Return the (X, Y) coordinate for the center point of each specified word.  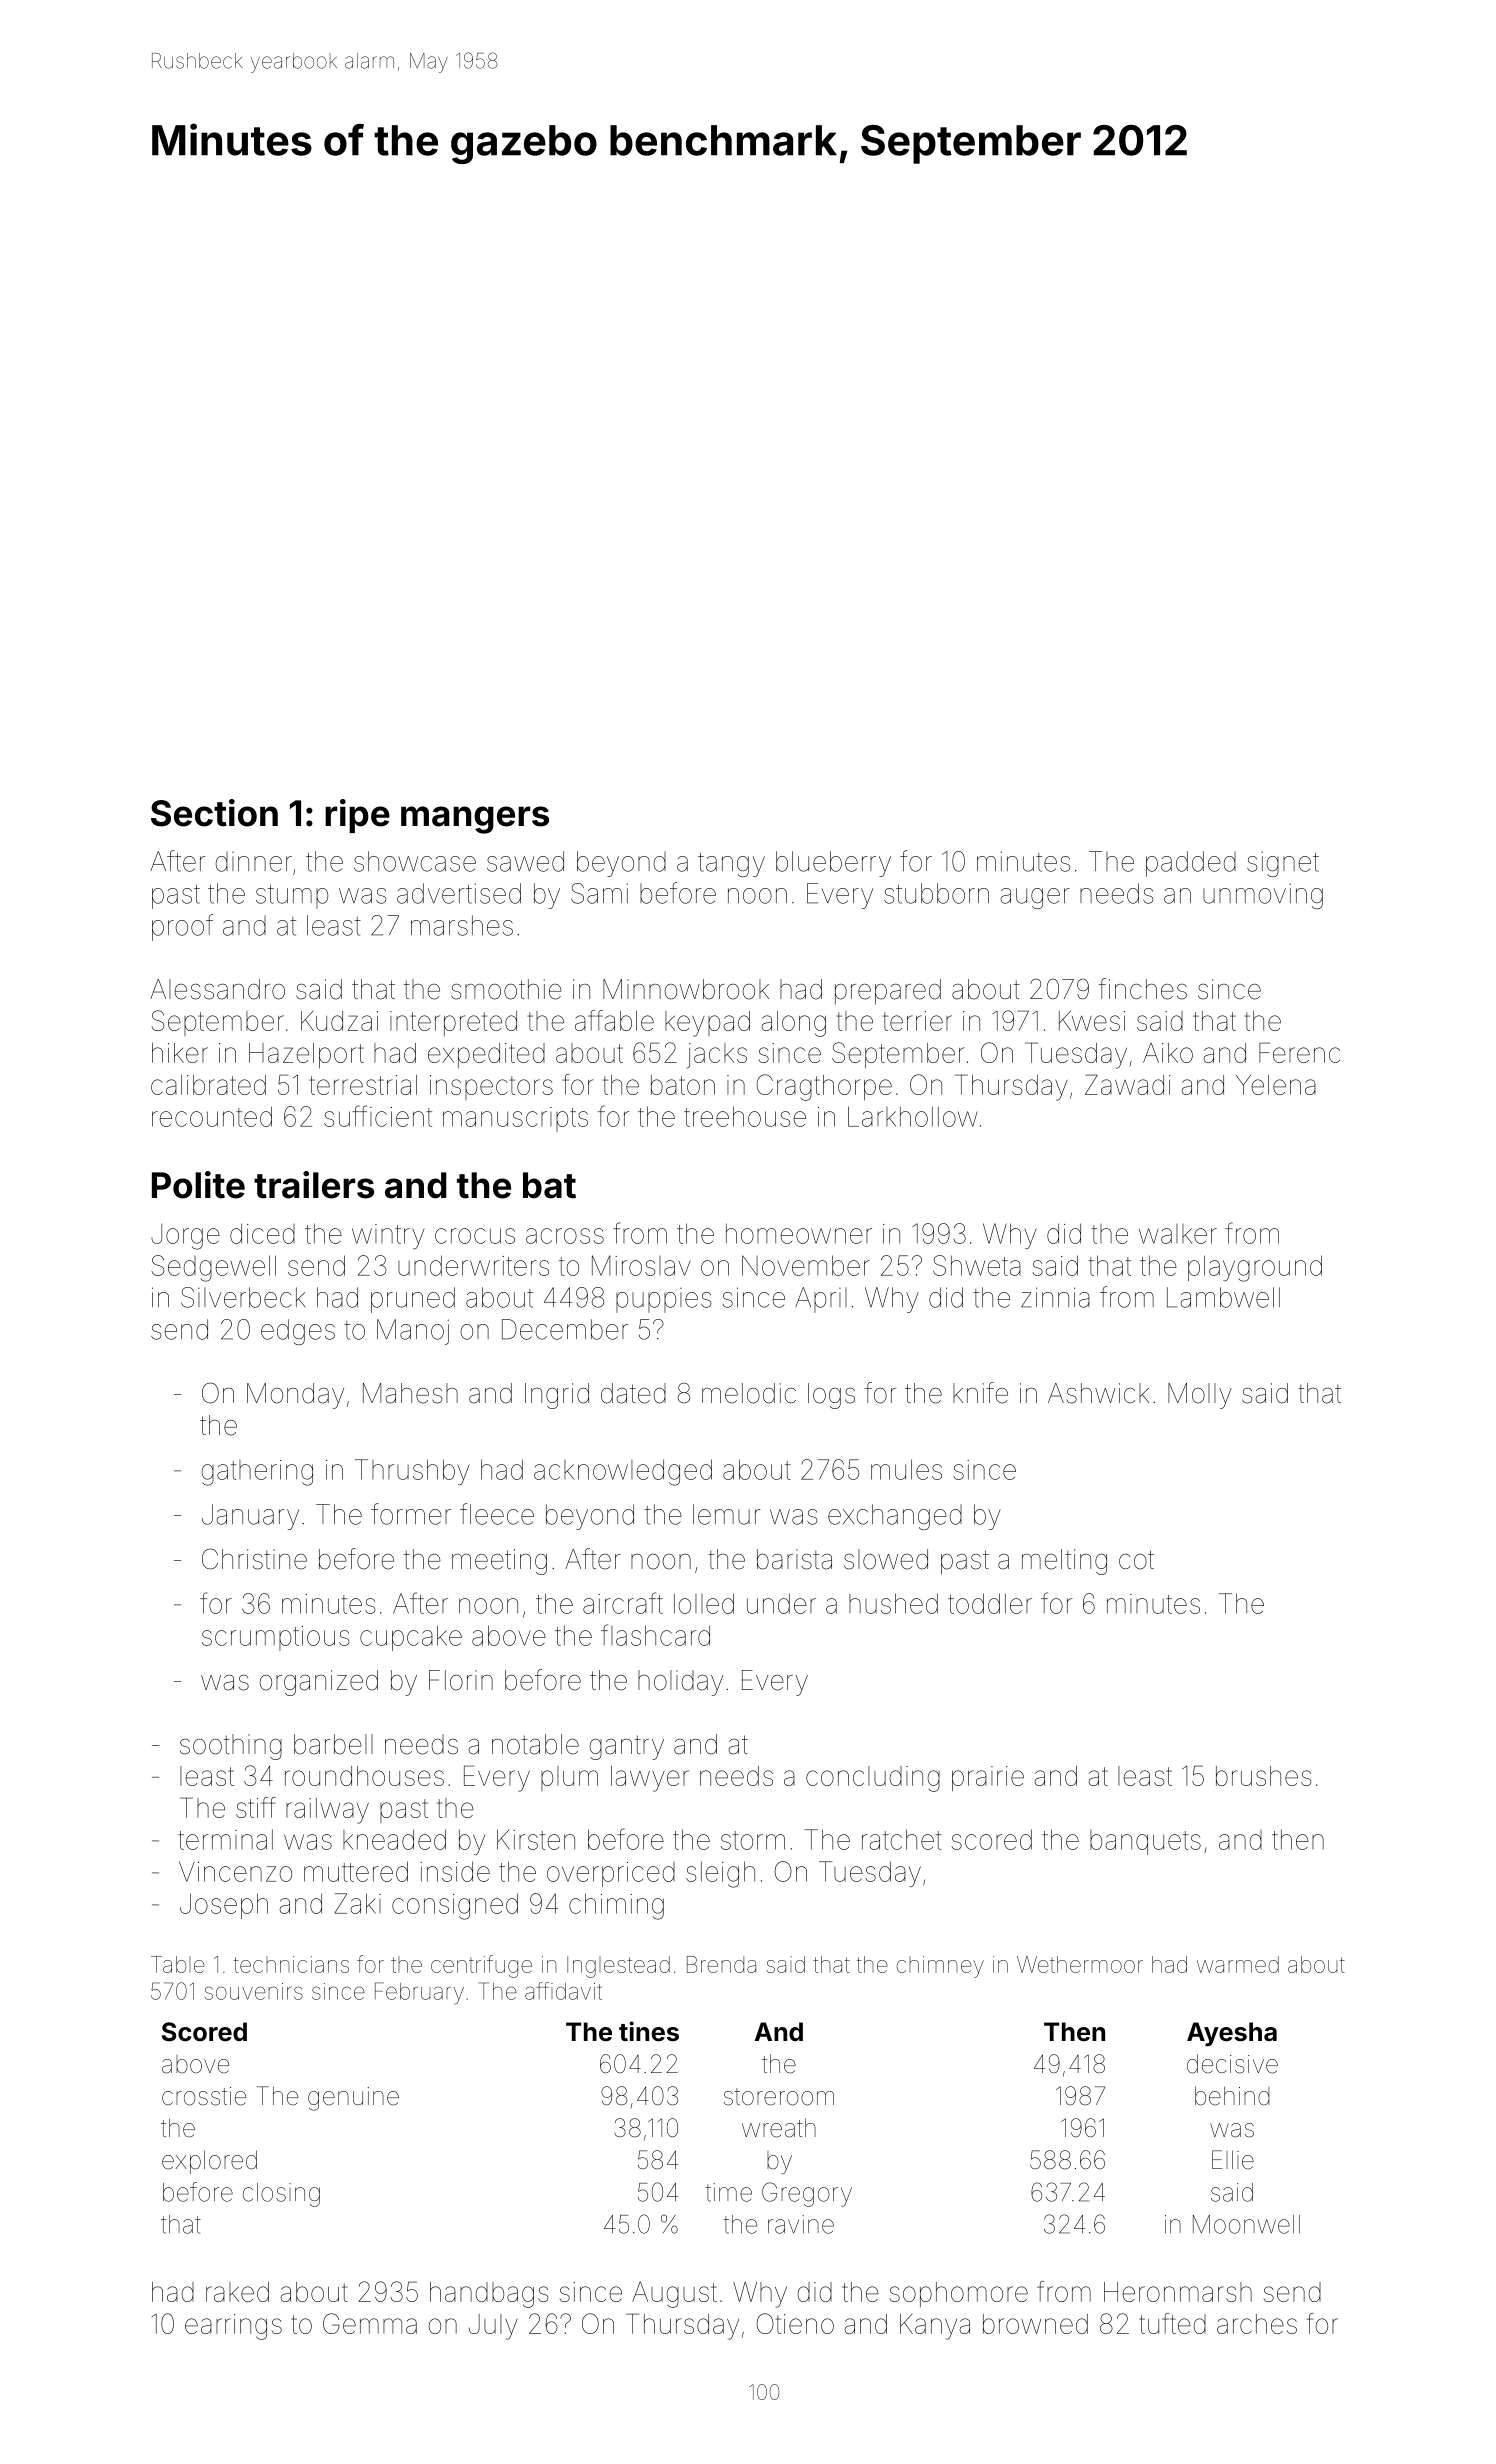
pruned (413, 1300)
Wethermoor (1080, 1964)
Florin (461, 1680)
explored (209, 2162)
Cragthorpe (824, 1087)
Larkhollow (913, 1116)
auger (1035, 898)
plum (569, 1778)
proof (182, 927)
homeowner (799, 1233)
